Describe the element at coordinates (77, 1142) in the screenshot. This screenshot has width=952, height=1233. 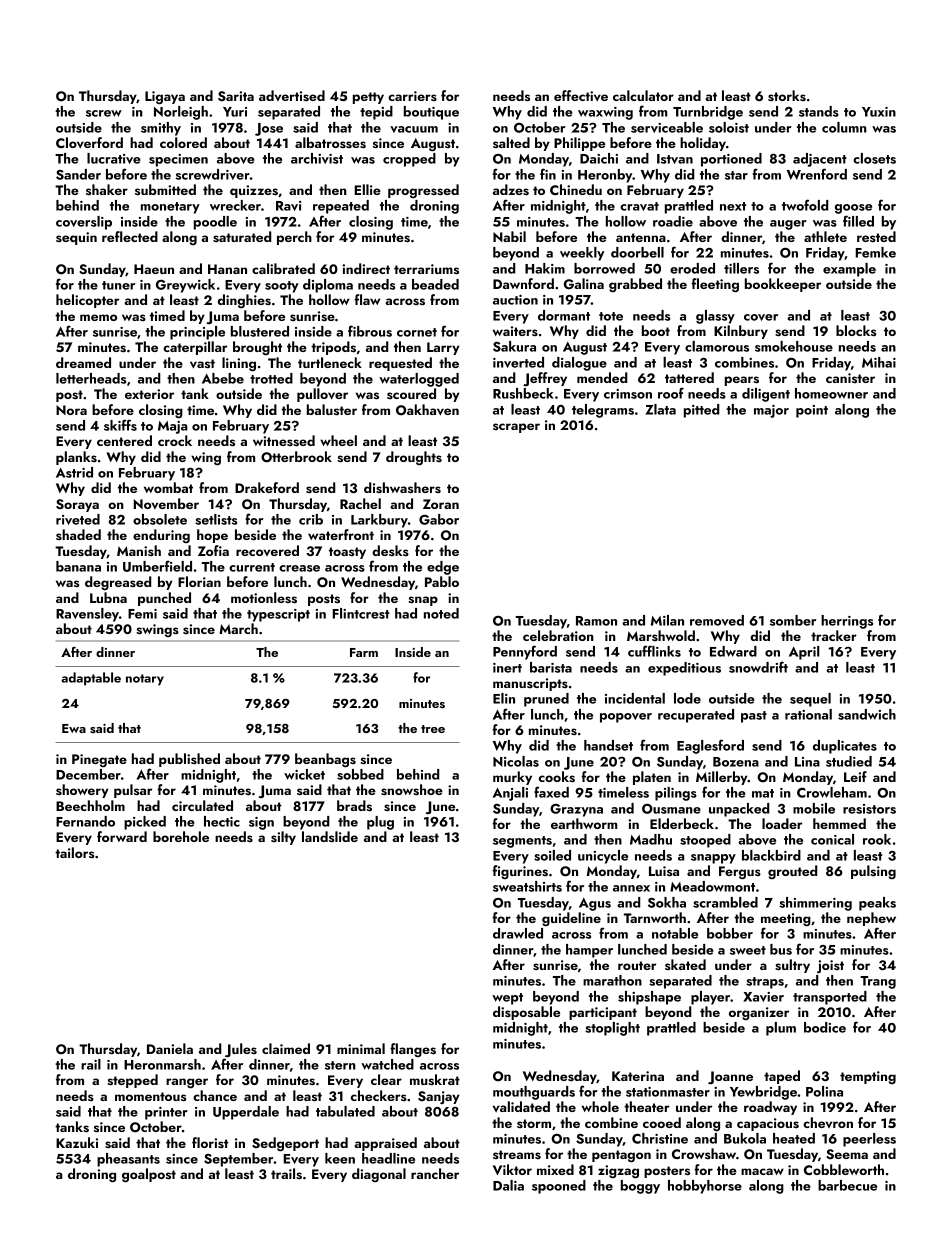
I see `Kazuki` at that location.
